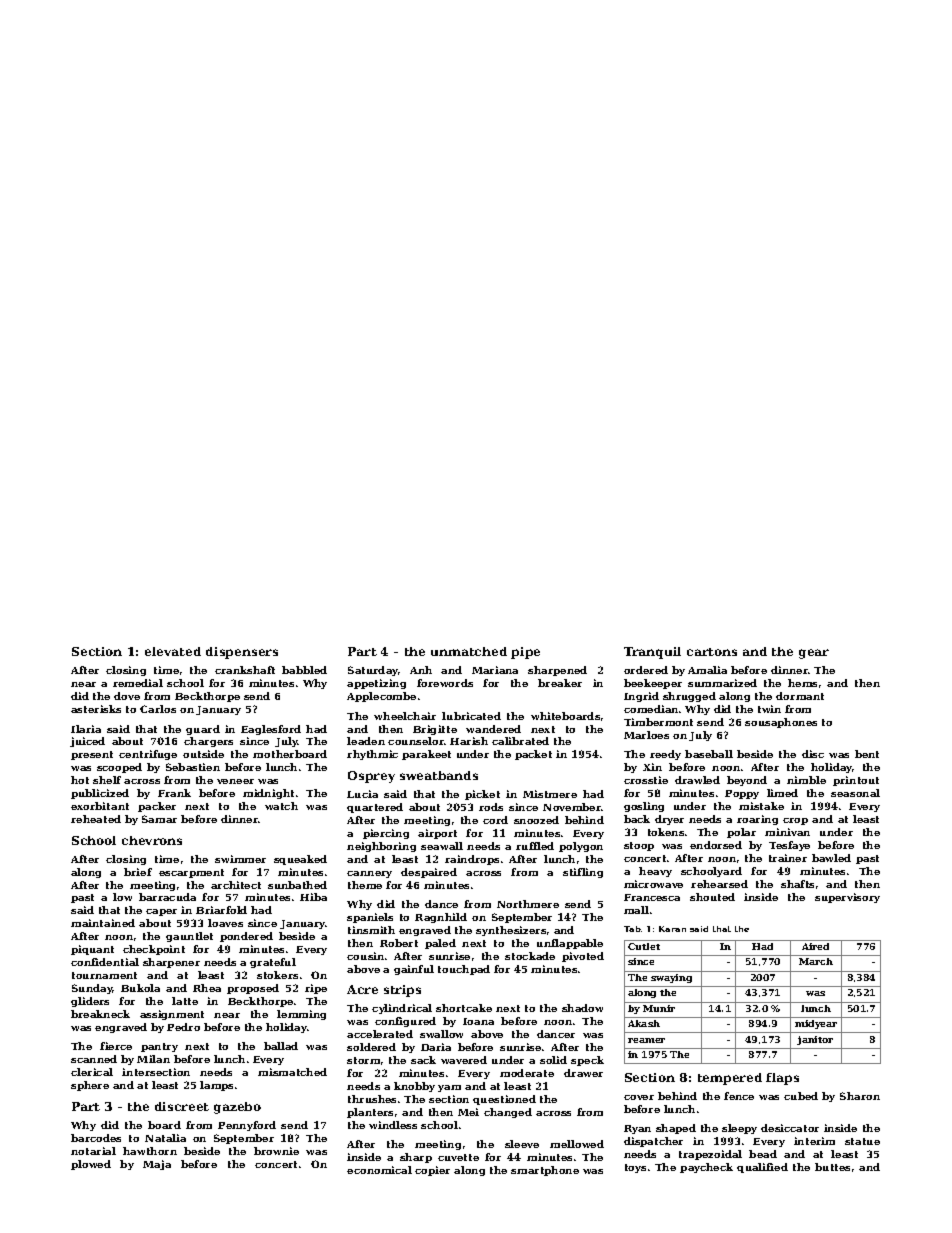 This screenshot has width=952, height=1233. What do you see at coordinates (464, 1008) in the screenshot?
I see `shortcake` at bounding box center [464, 1008].
